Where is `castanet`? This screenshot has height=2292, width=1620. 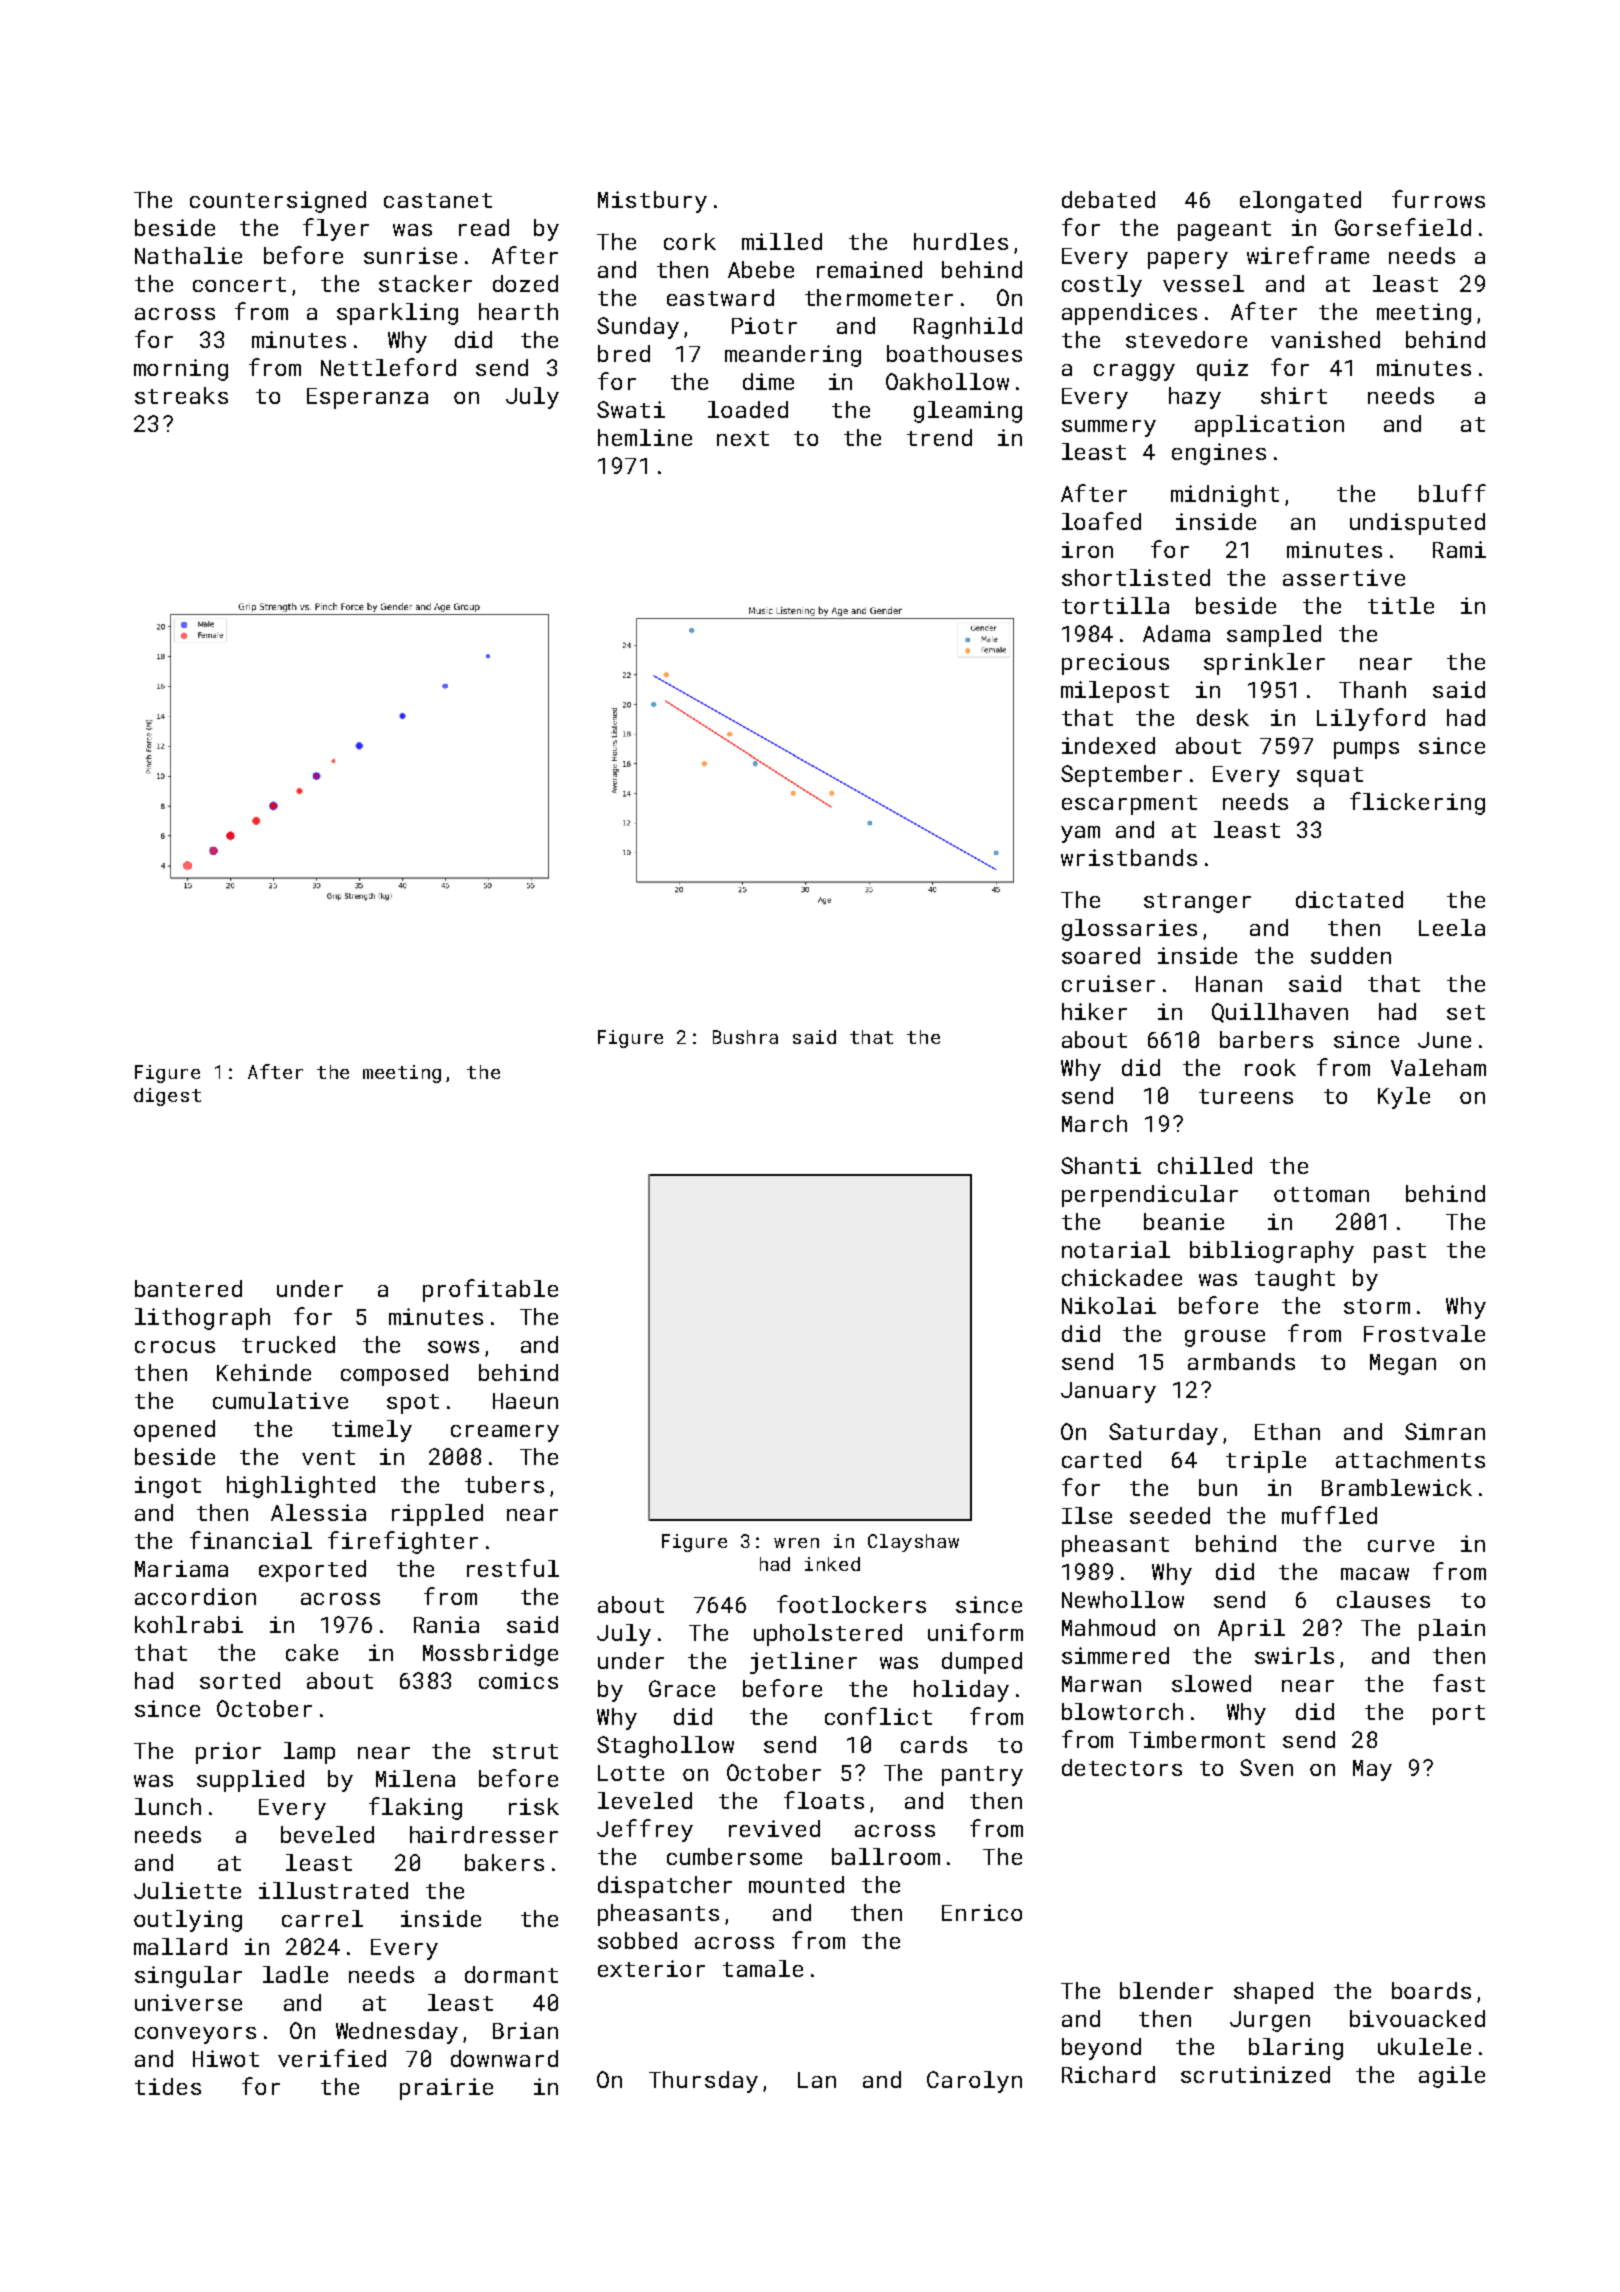 castanet is located at coordinates (438, 200).
